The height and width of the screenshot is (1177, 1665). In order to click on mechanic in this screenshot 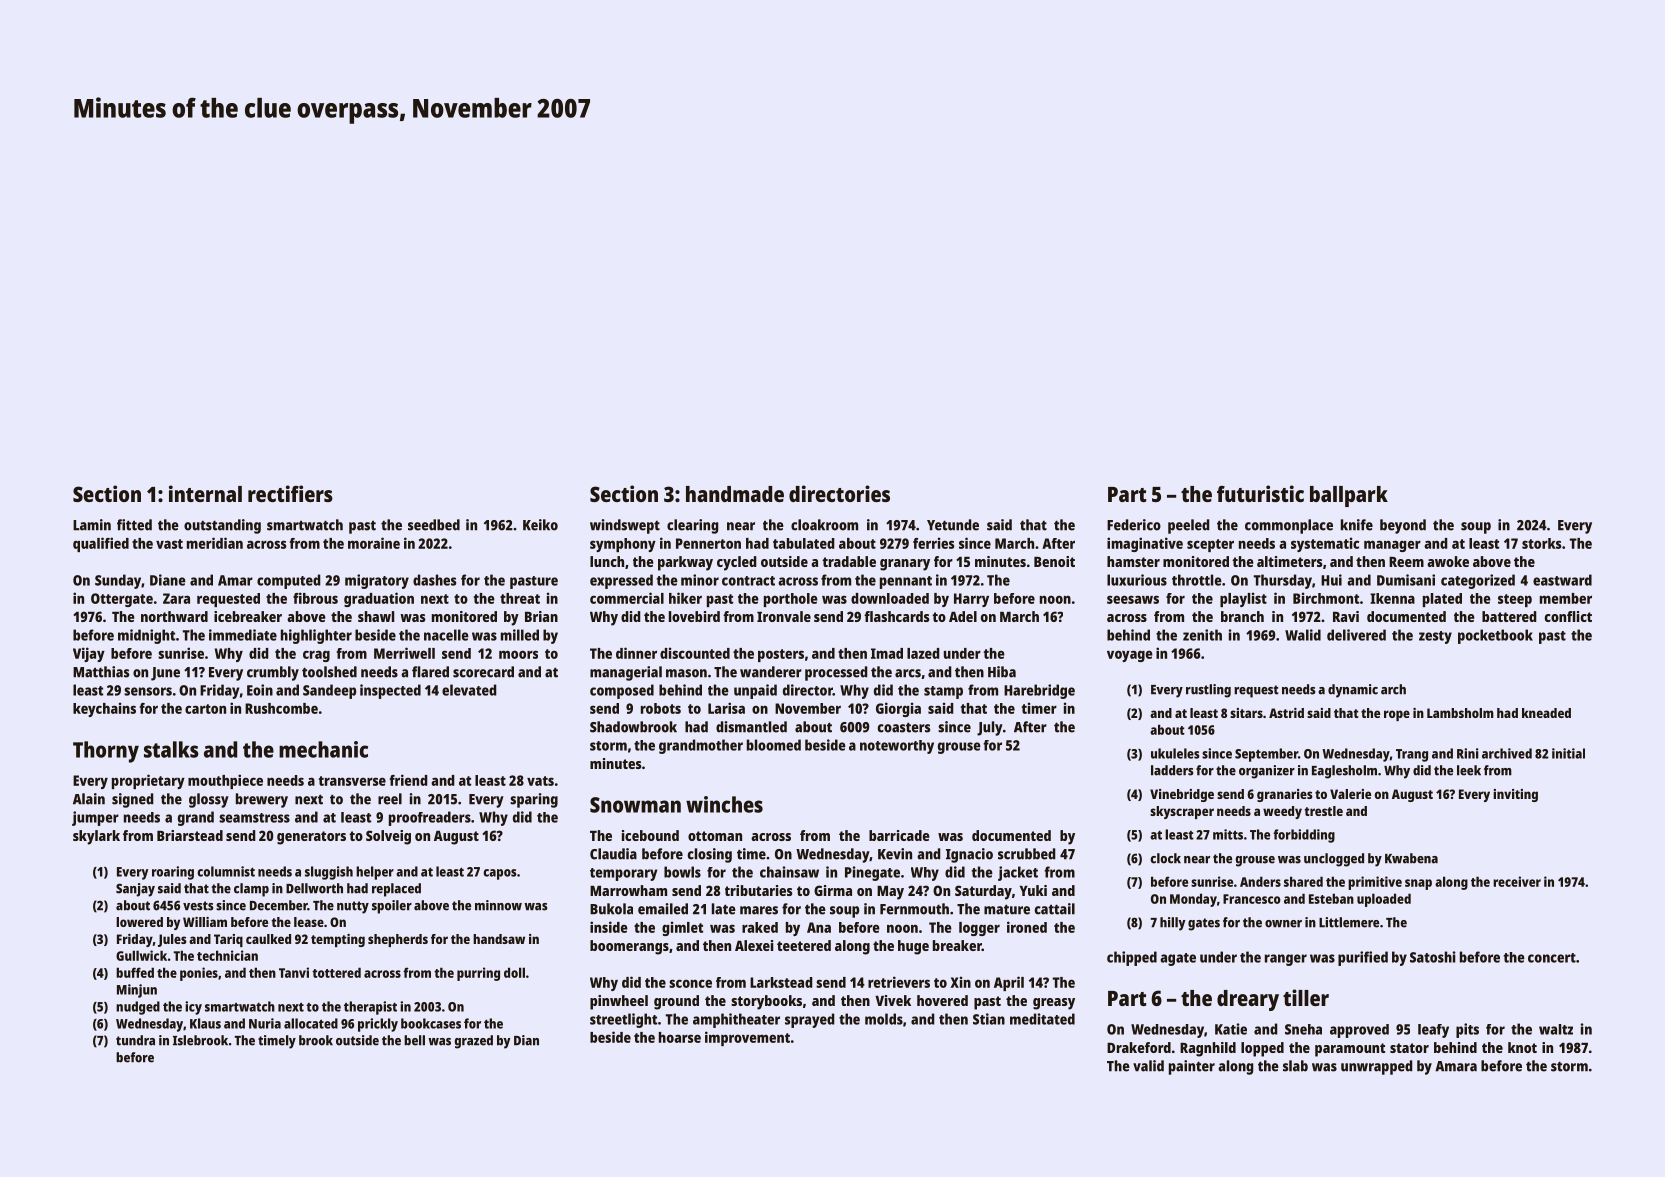, I will do `click(323, 749)`.
